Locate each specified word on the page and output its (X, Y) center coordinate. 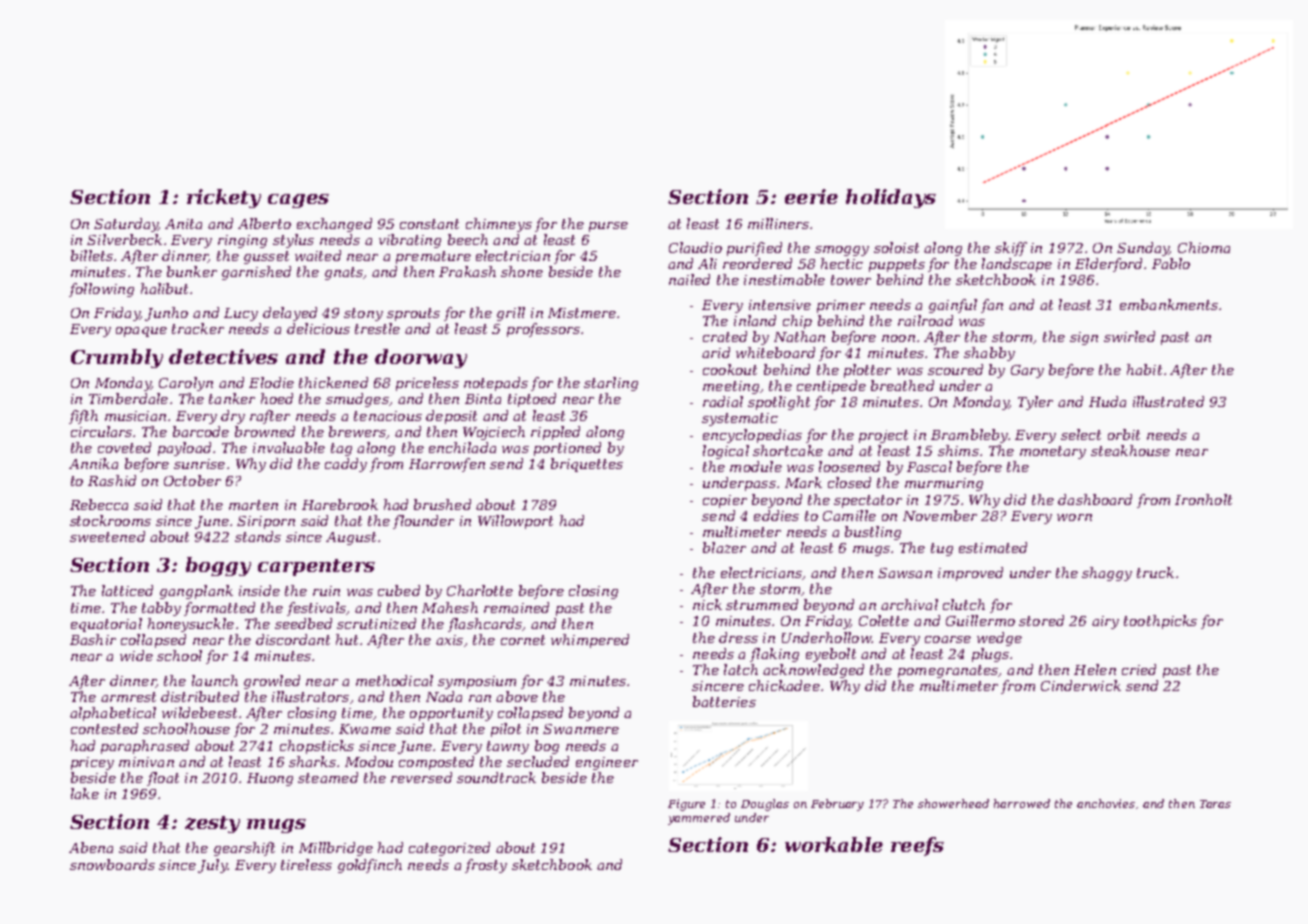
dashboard (1095, 499)
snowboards (112, 864)
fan (992, 306)
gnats (344, 273)
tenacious (388, 416)
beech (468, 239)
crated (725, 336)
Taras (1215, 804)
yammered (699, 819)
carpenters (316, 567)
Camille (849, 515)
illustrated (1168, 401)
